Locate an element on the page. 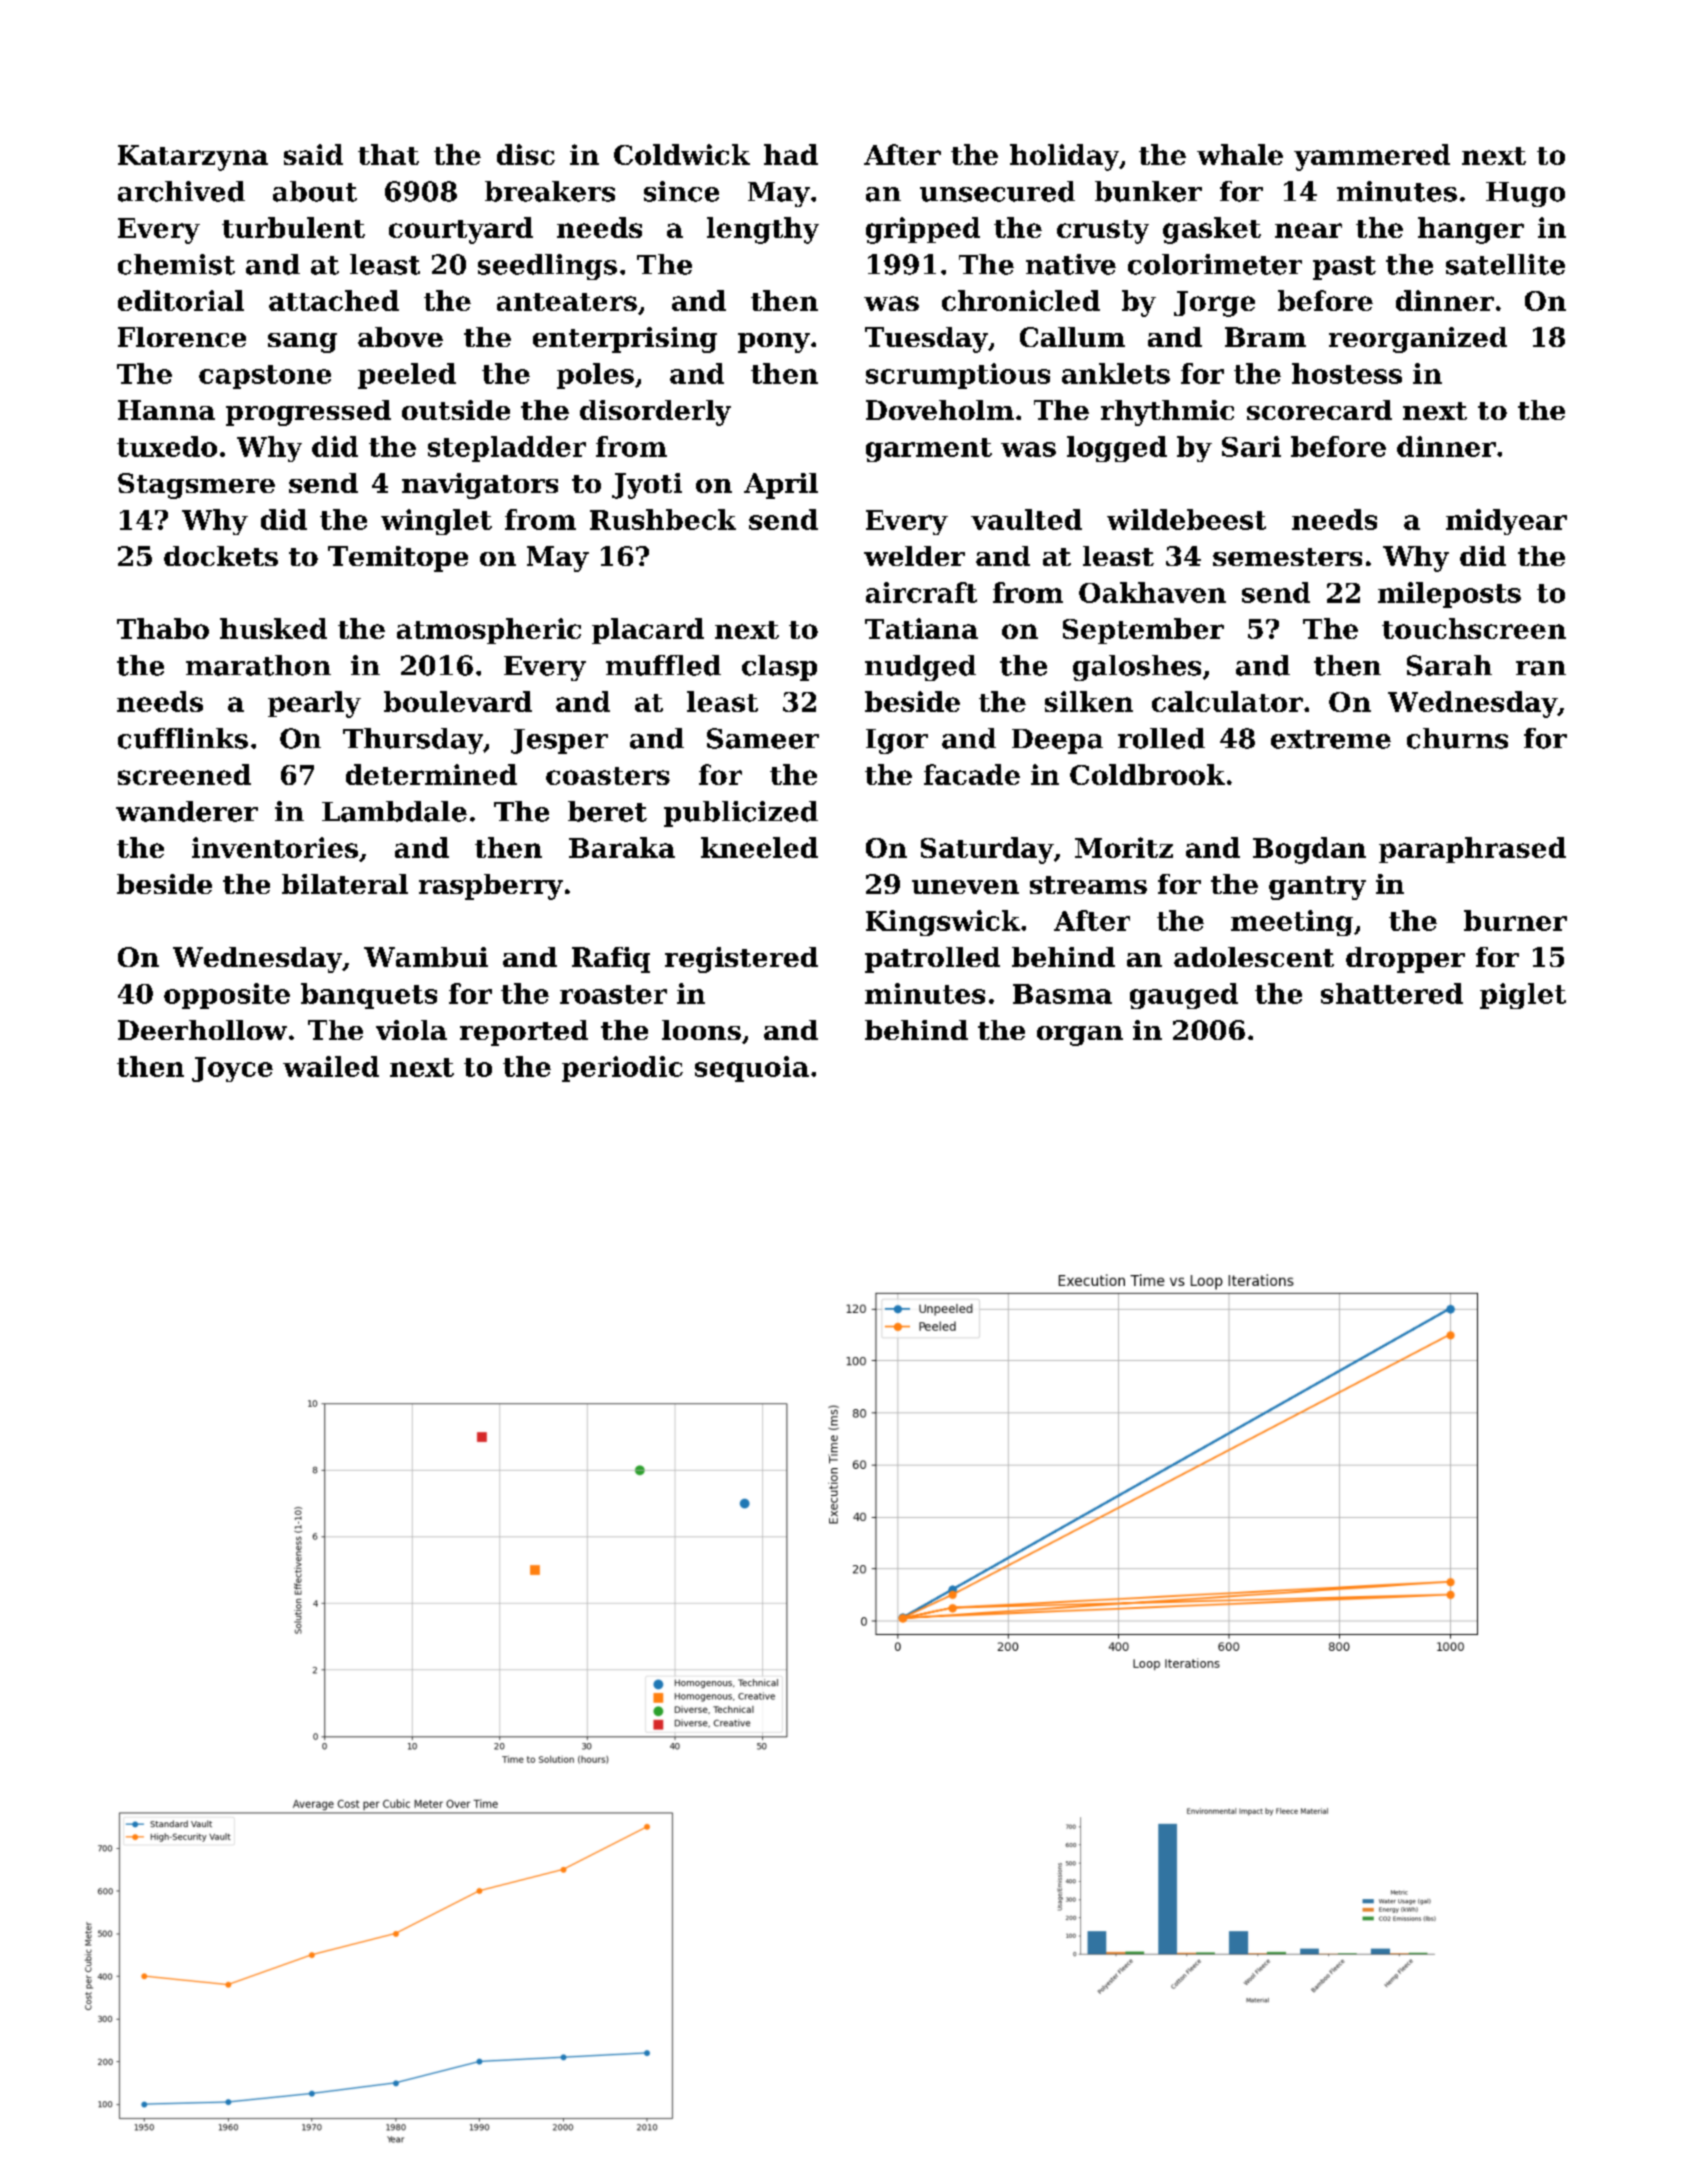  welder is located at coordinates (914, 556).
